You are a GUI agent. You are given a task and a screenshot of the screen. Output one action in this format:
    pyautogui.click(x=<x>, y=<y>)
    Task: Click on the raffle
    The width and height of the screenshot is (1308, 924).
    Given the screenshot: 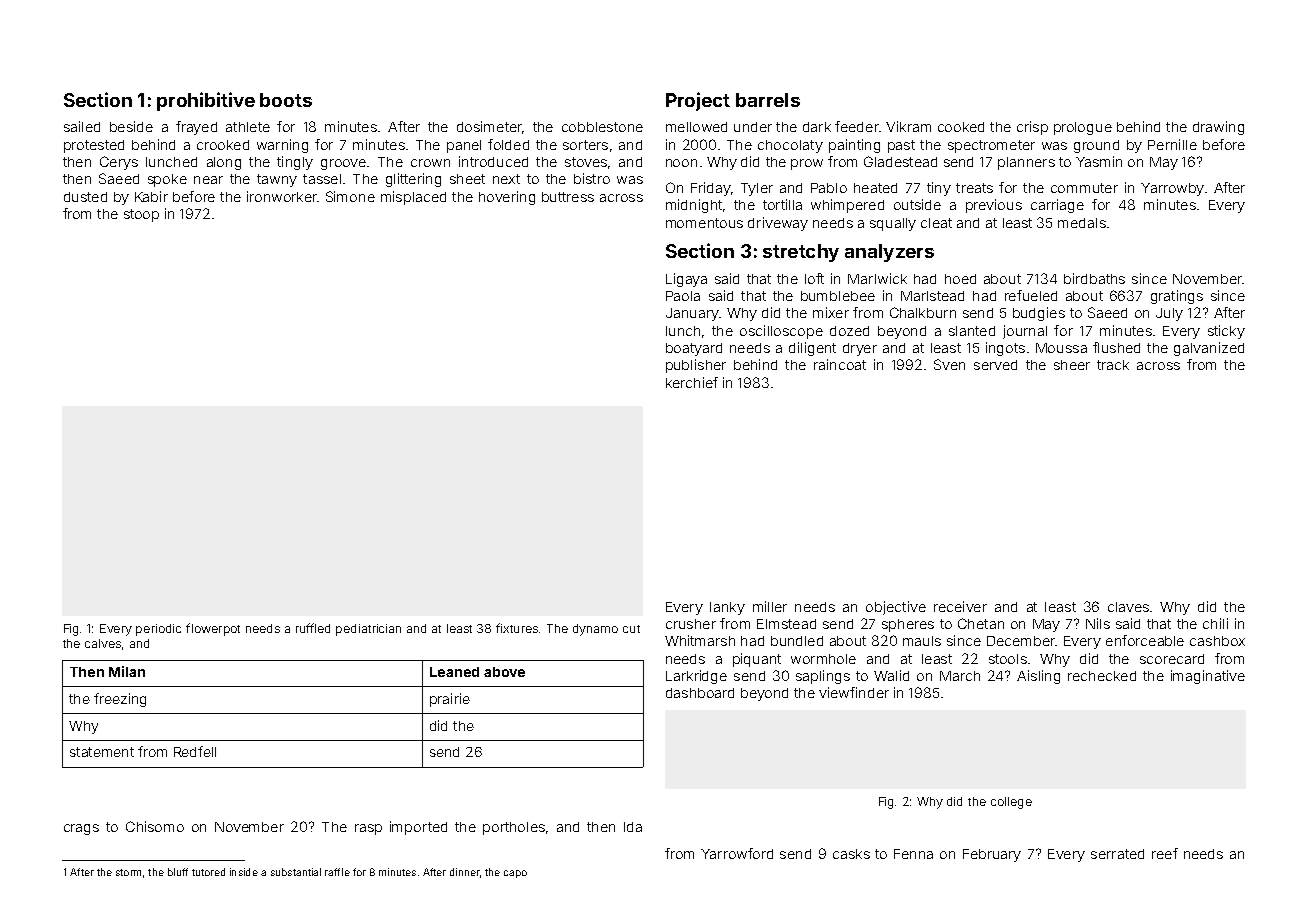 What is the action you would take?
    pyautogui.click(x=337, y=872)
